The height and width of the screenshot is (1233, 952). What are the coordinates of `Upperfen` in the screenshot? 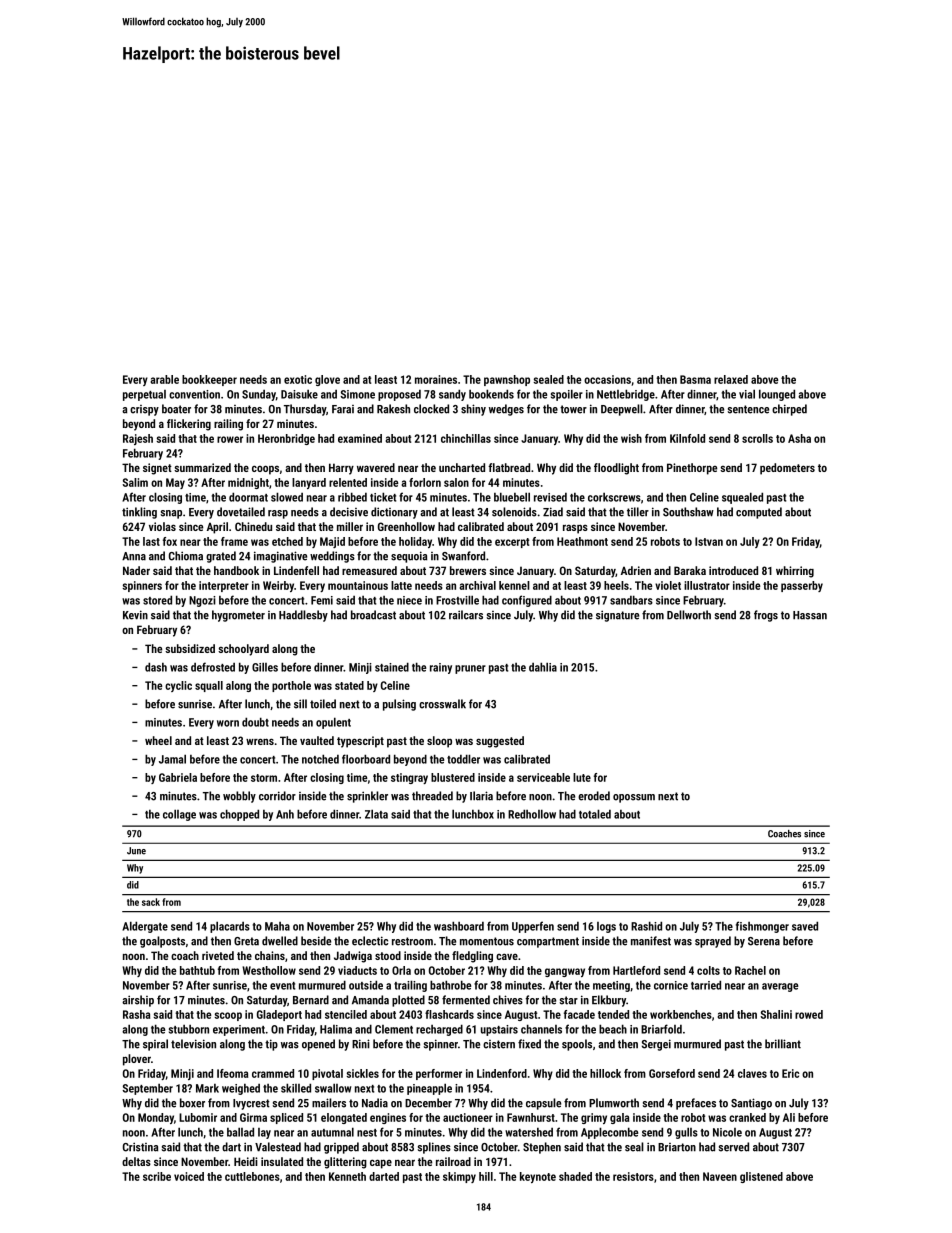 It's located at (533, 927).
